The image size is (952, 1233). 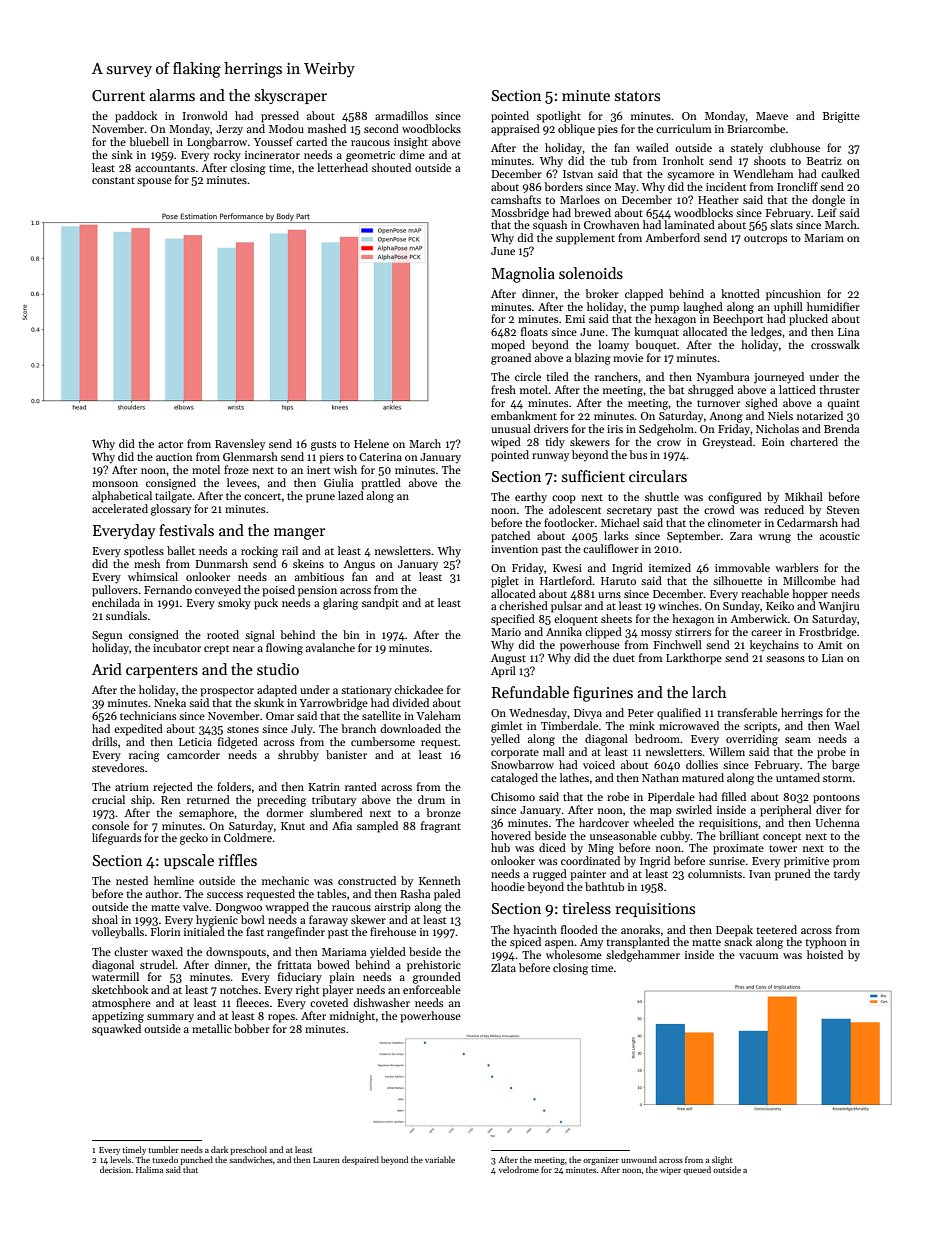 What do you see at coordinates (840, 536) in the document?
I see `acoustic` at bounding box center [840, 536].
